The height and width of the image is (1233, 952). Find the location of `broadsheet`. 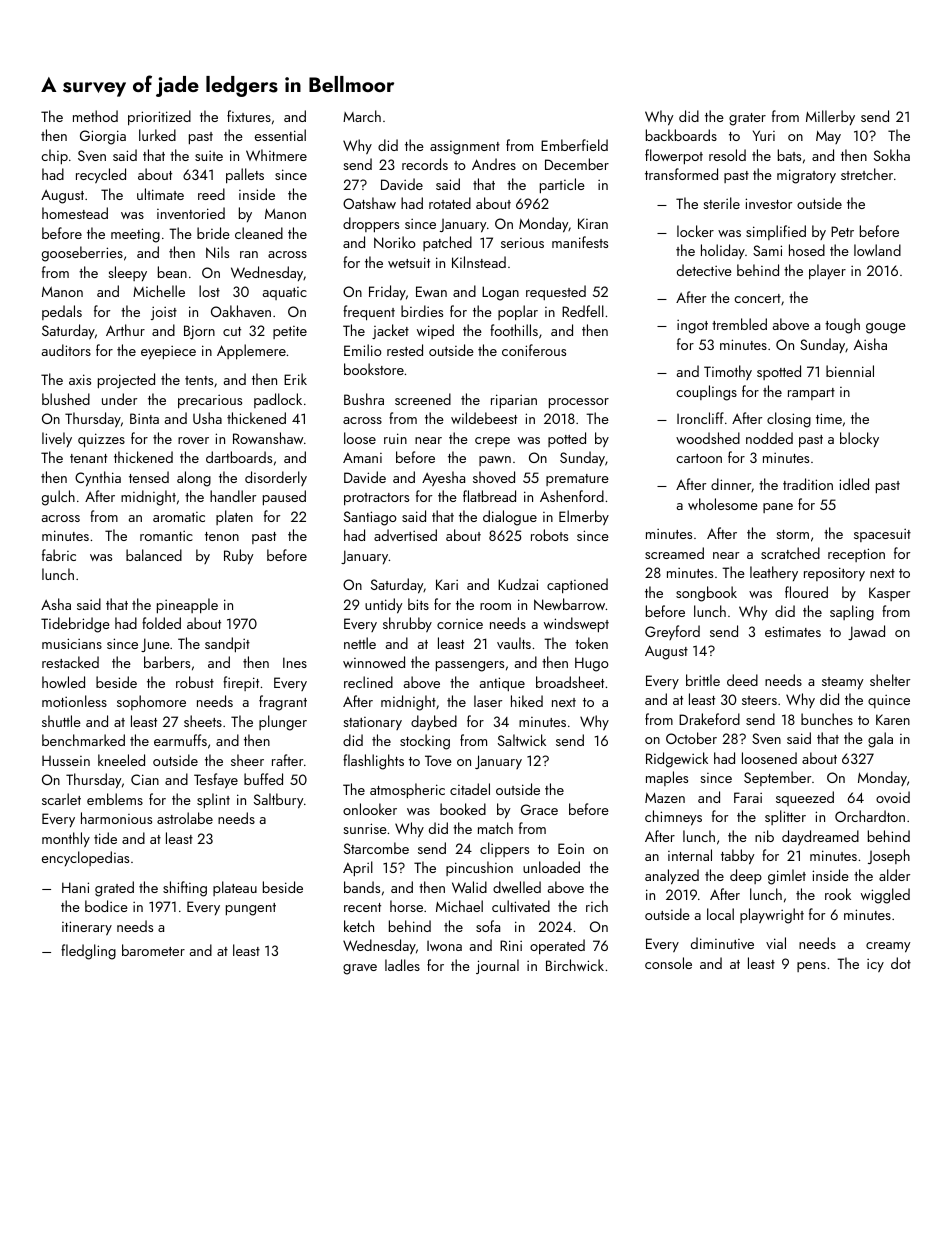

broadsheet is located at coordinates (570, 682).
